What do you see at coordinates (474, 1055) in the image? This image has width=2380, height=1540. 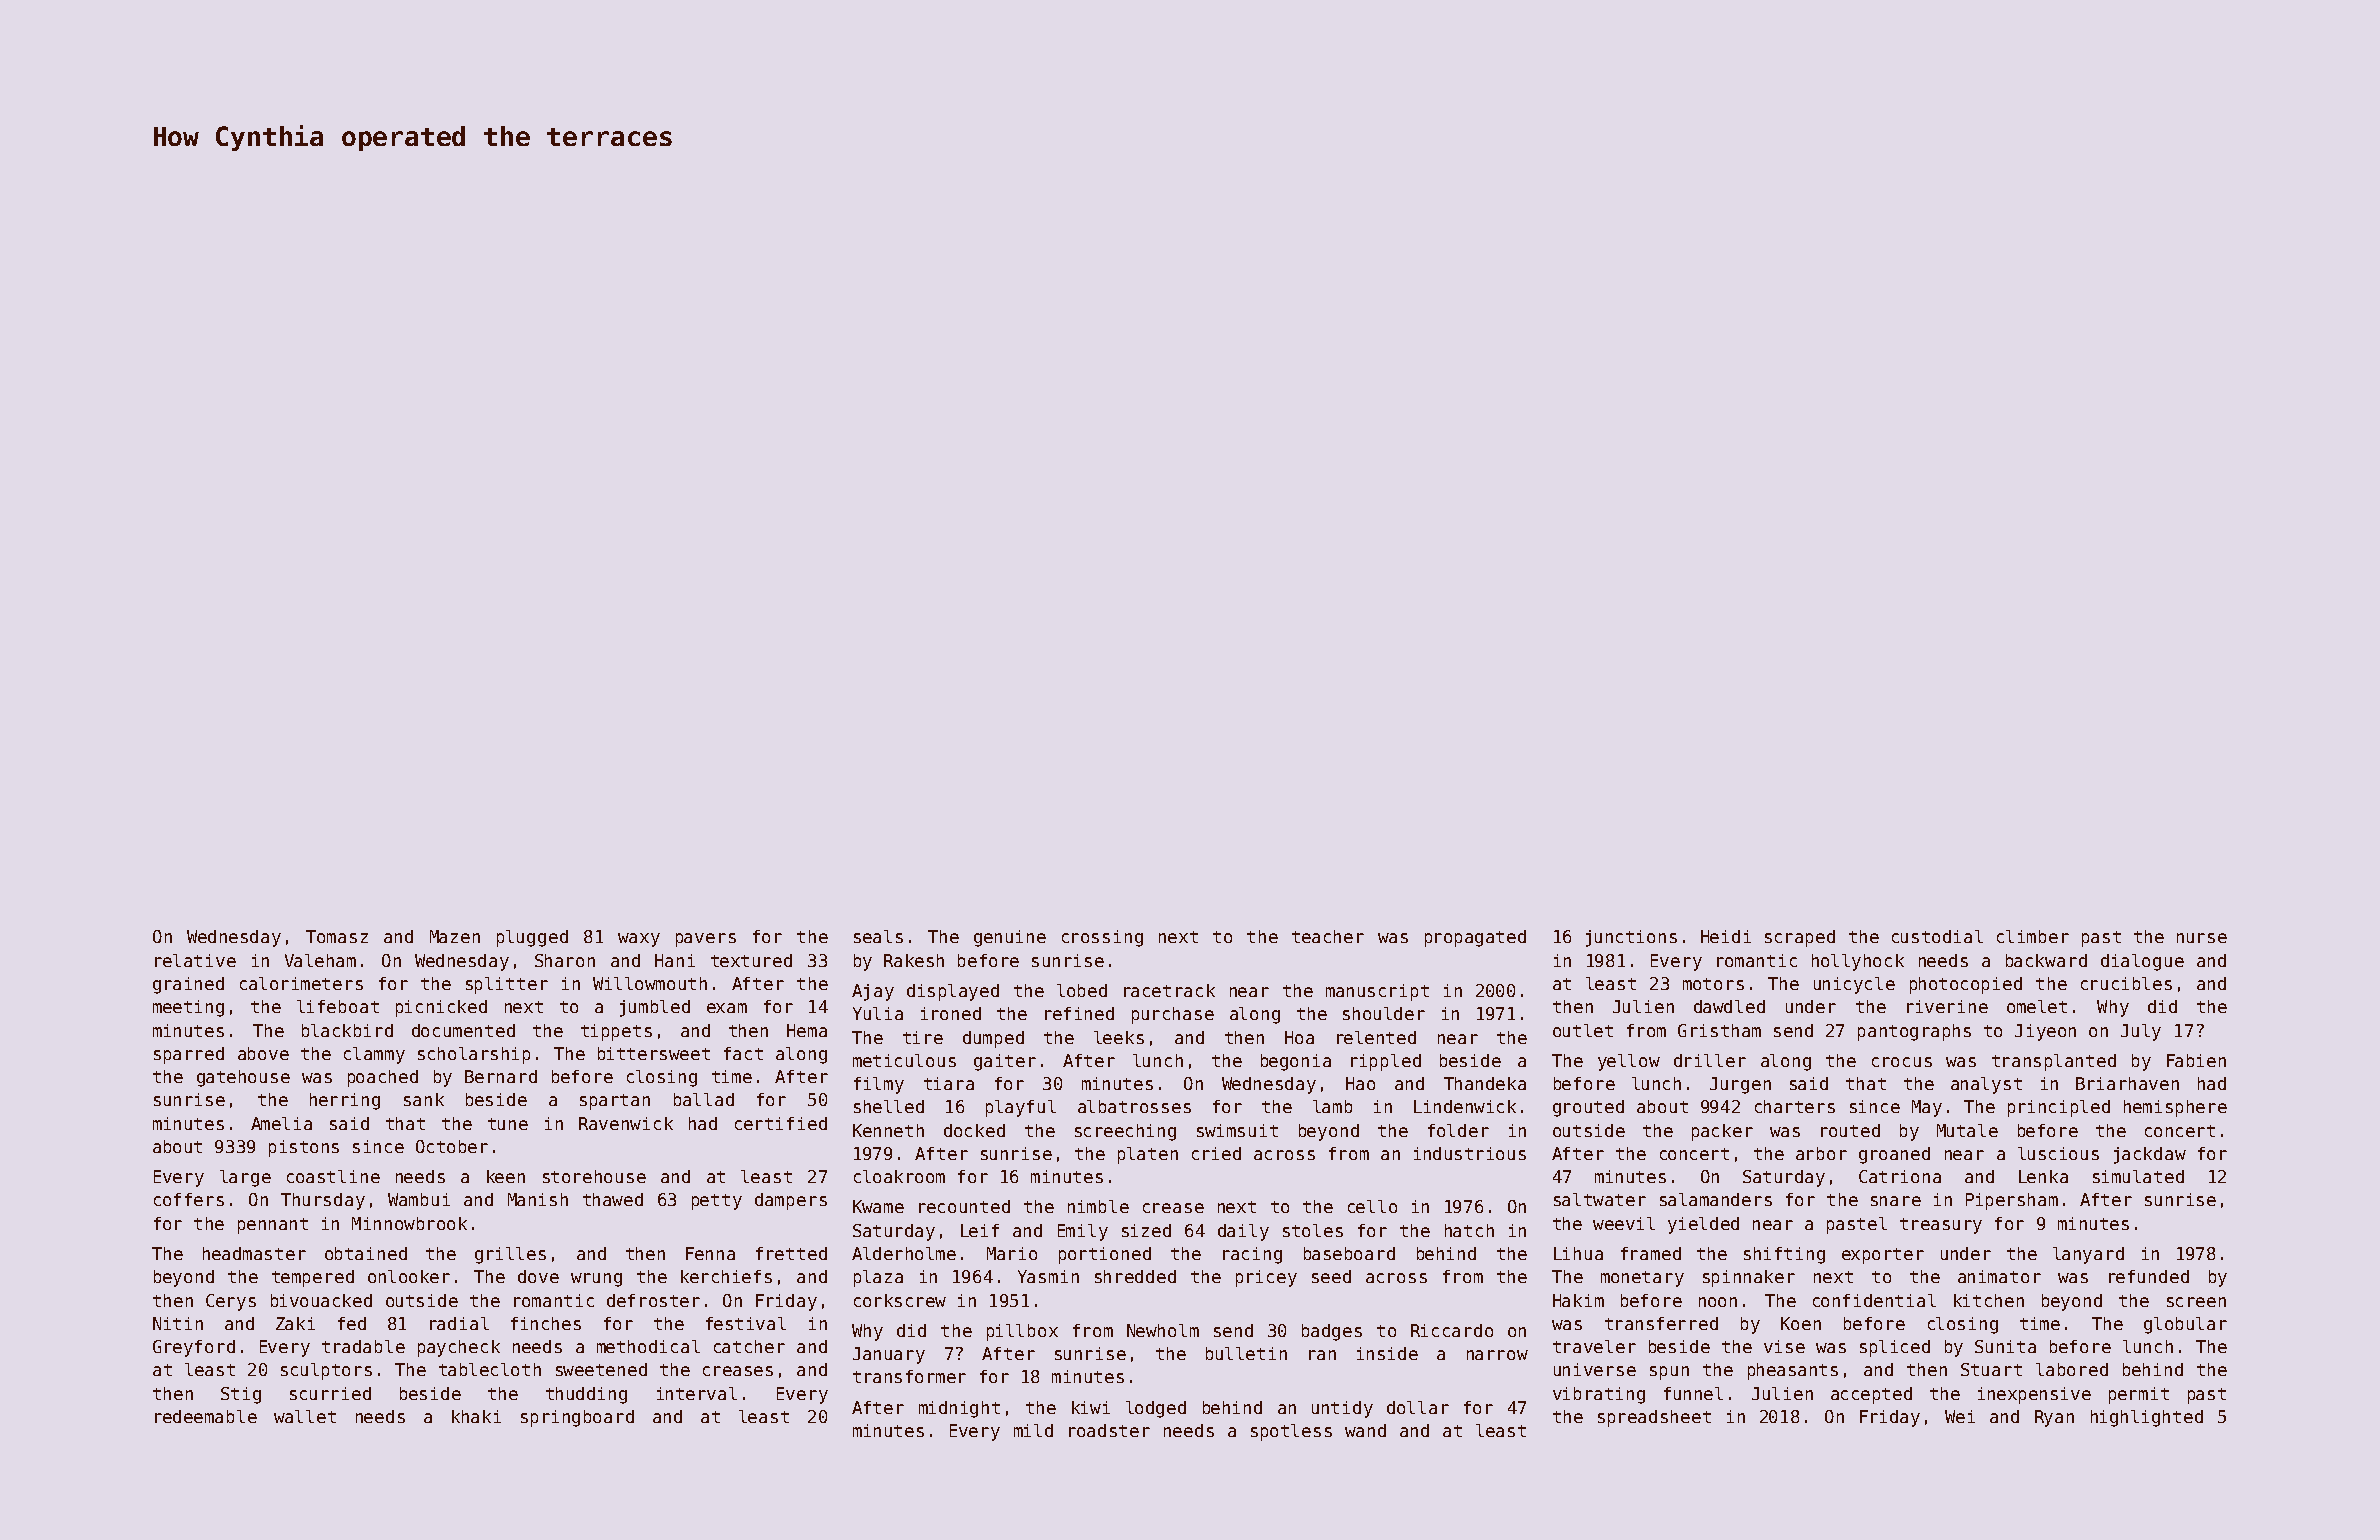 I see `scholarship` at bounding box center [474, 1055].
